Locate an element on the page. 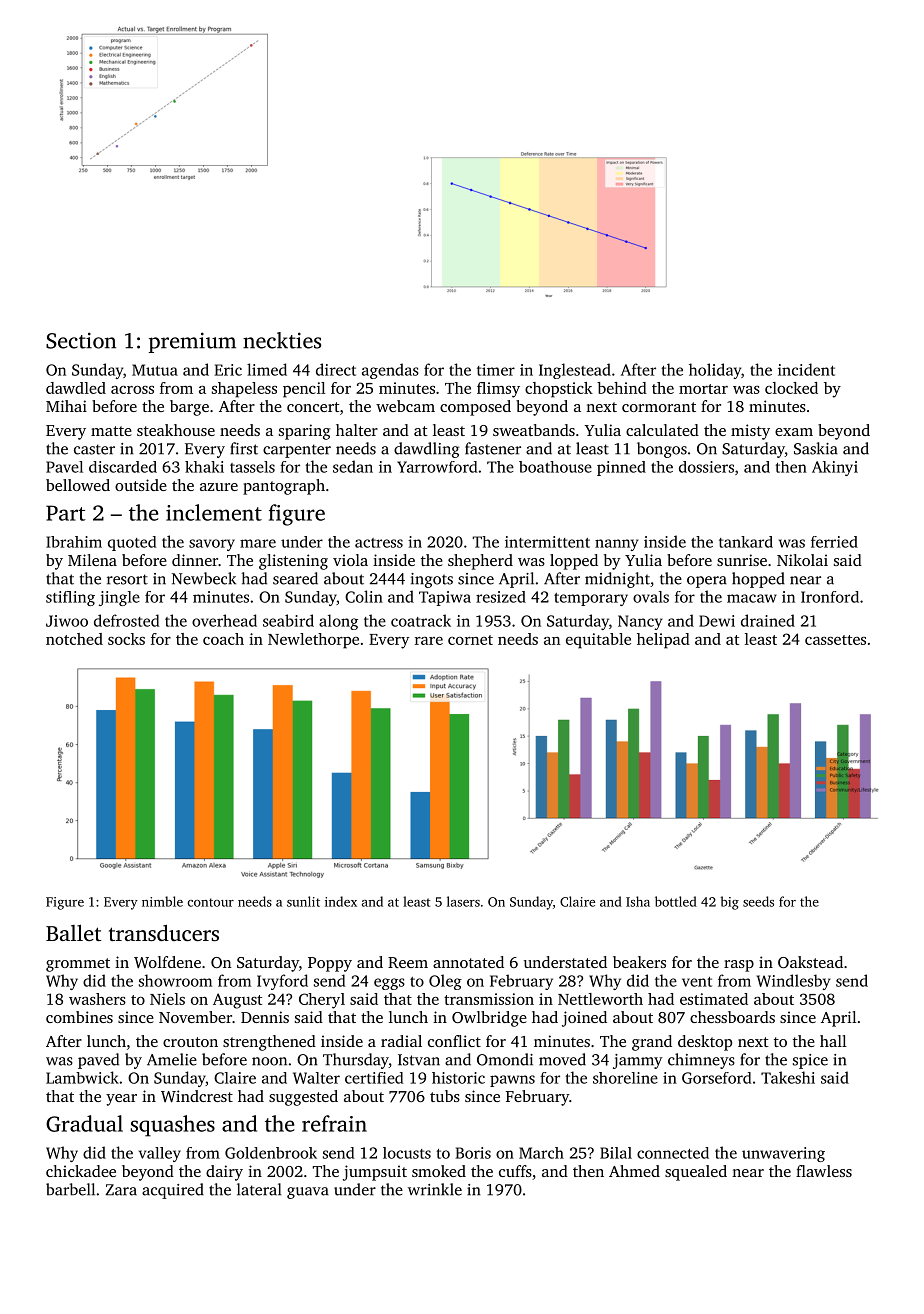  seeds is located at coordinates (758, 901).
